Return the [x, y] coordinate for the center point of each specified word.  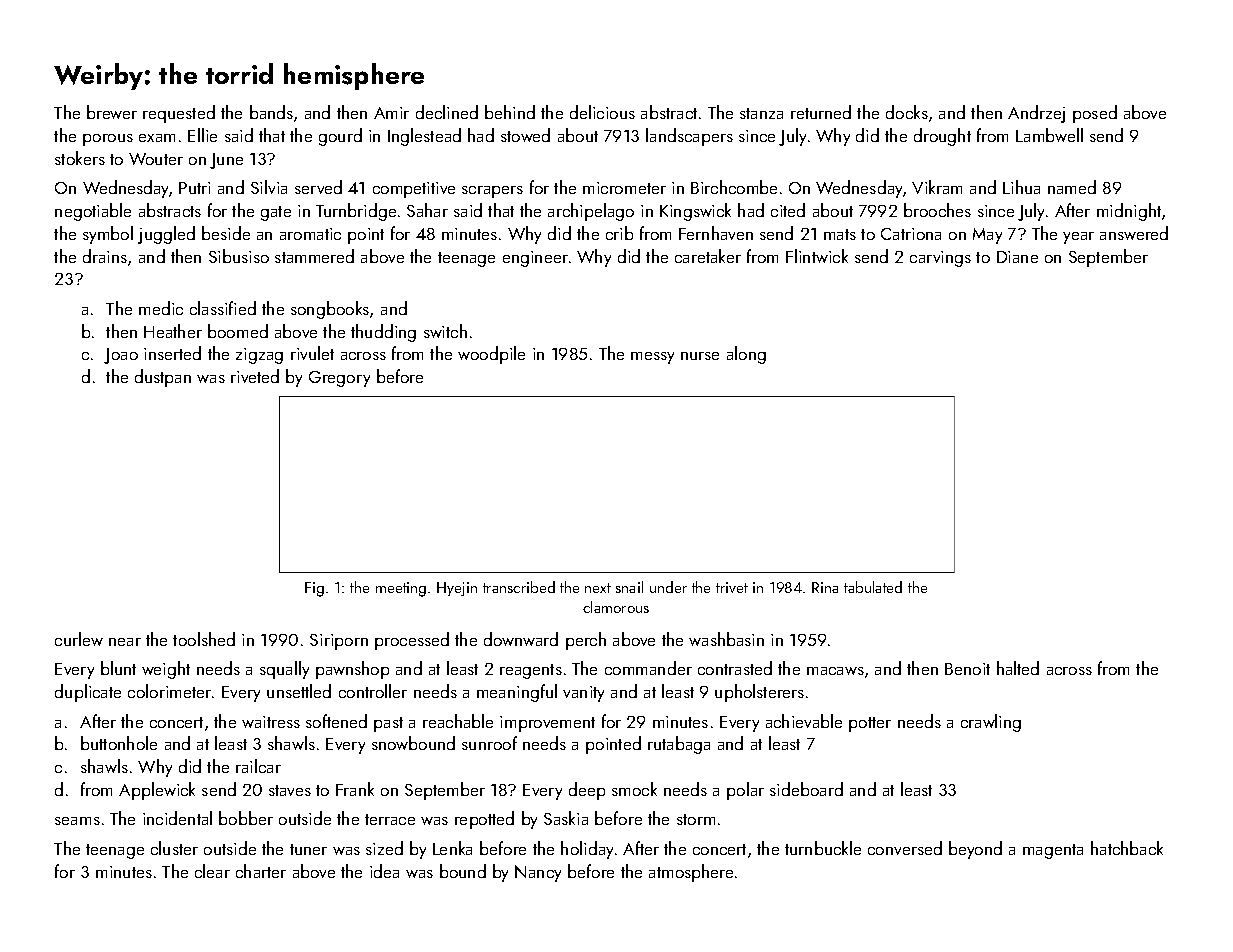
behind [510, 112]
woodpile [491, 355]
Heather [173, 331]
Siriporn [339, 642]
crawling [991, 723]
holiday [587, 850]
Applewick [157, 791]
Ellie [202, 135]
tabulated [873, 587]
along [746, 355]
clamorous [616, 607]
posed [1095, 114]
